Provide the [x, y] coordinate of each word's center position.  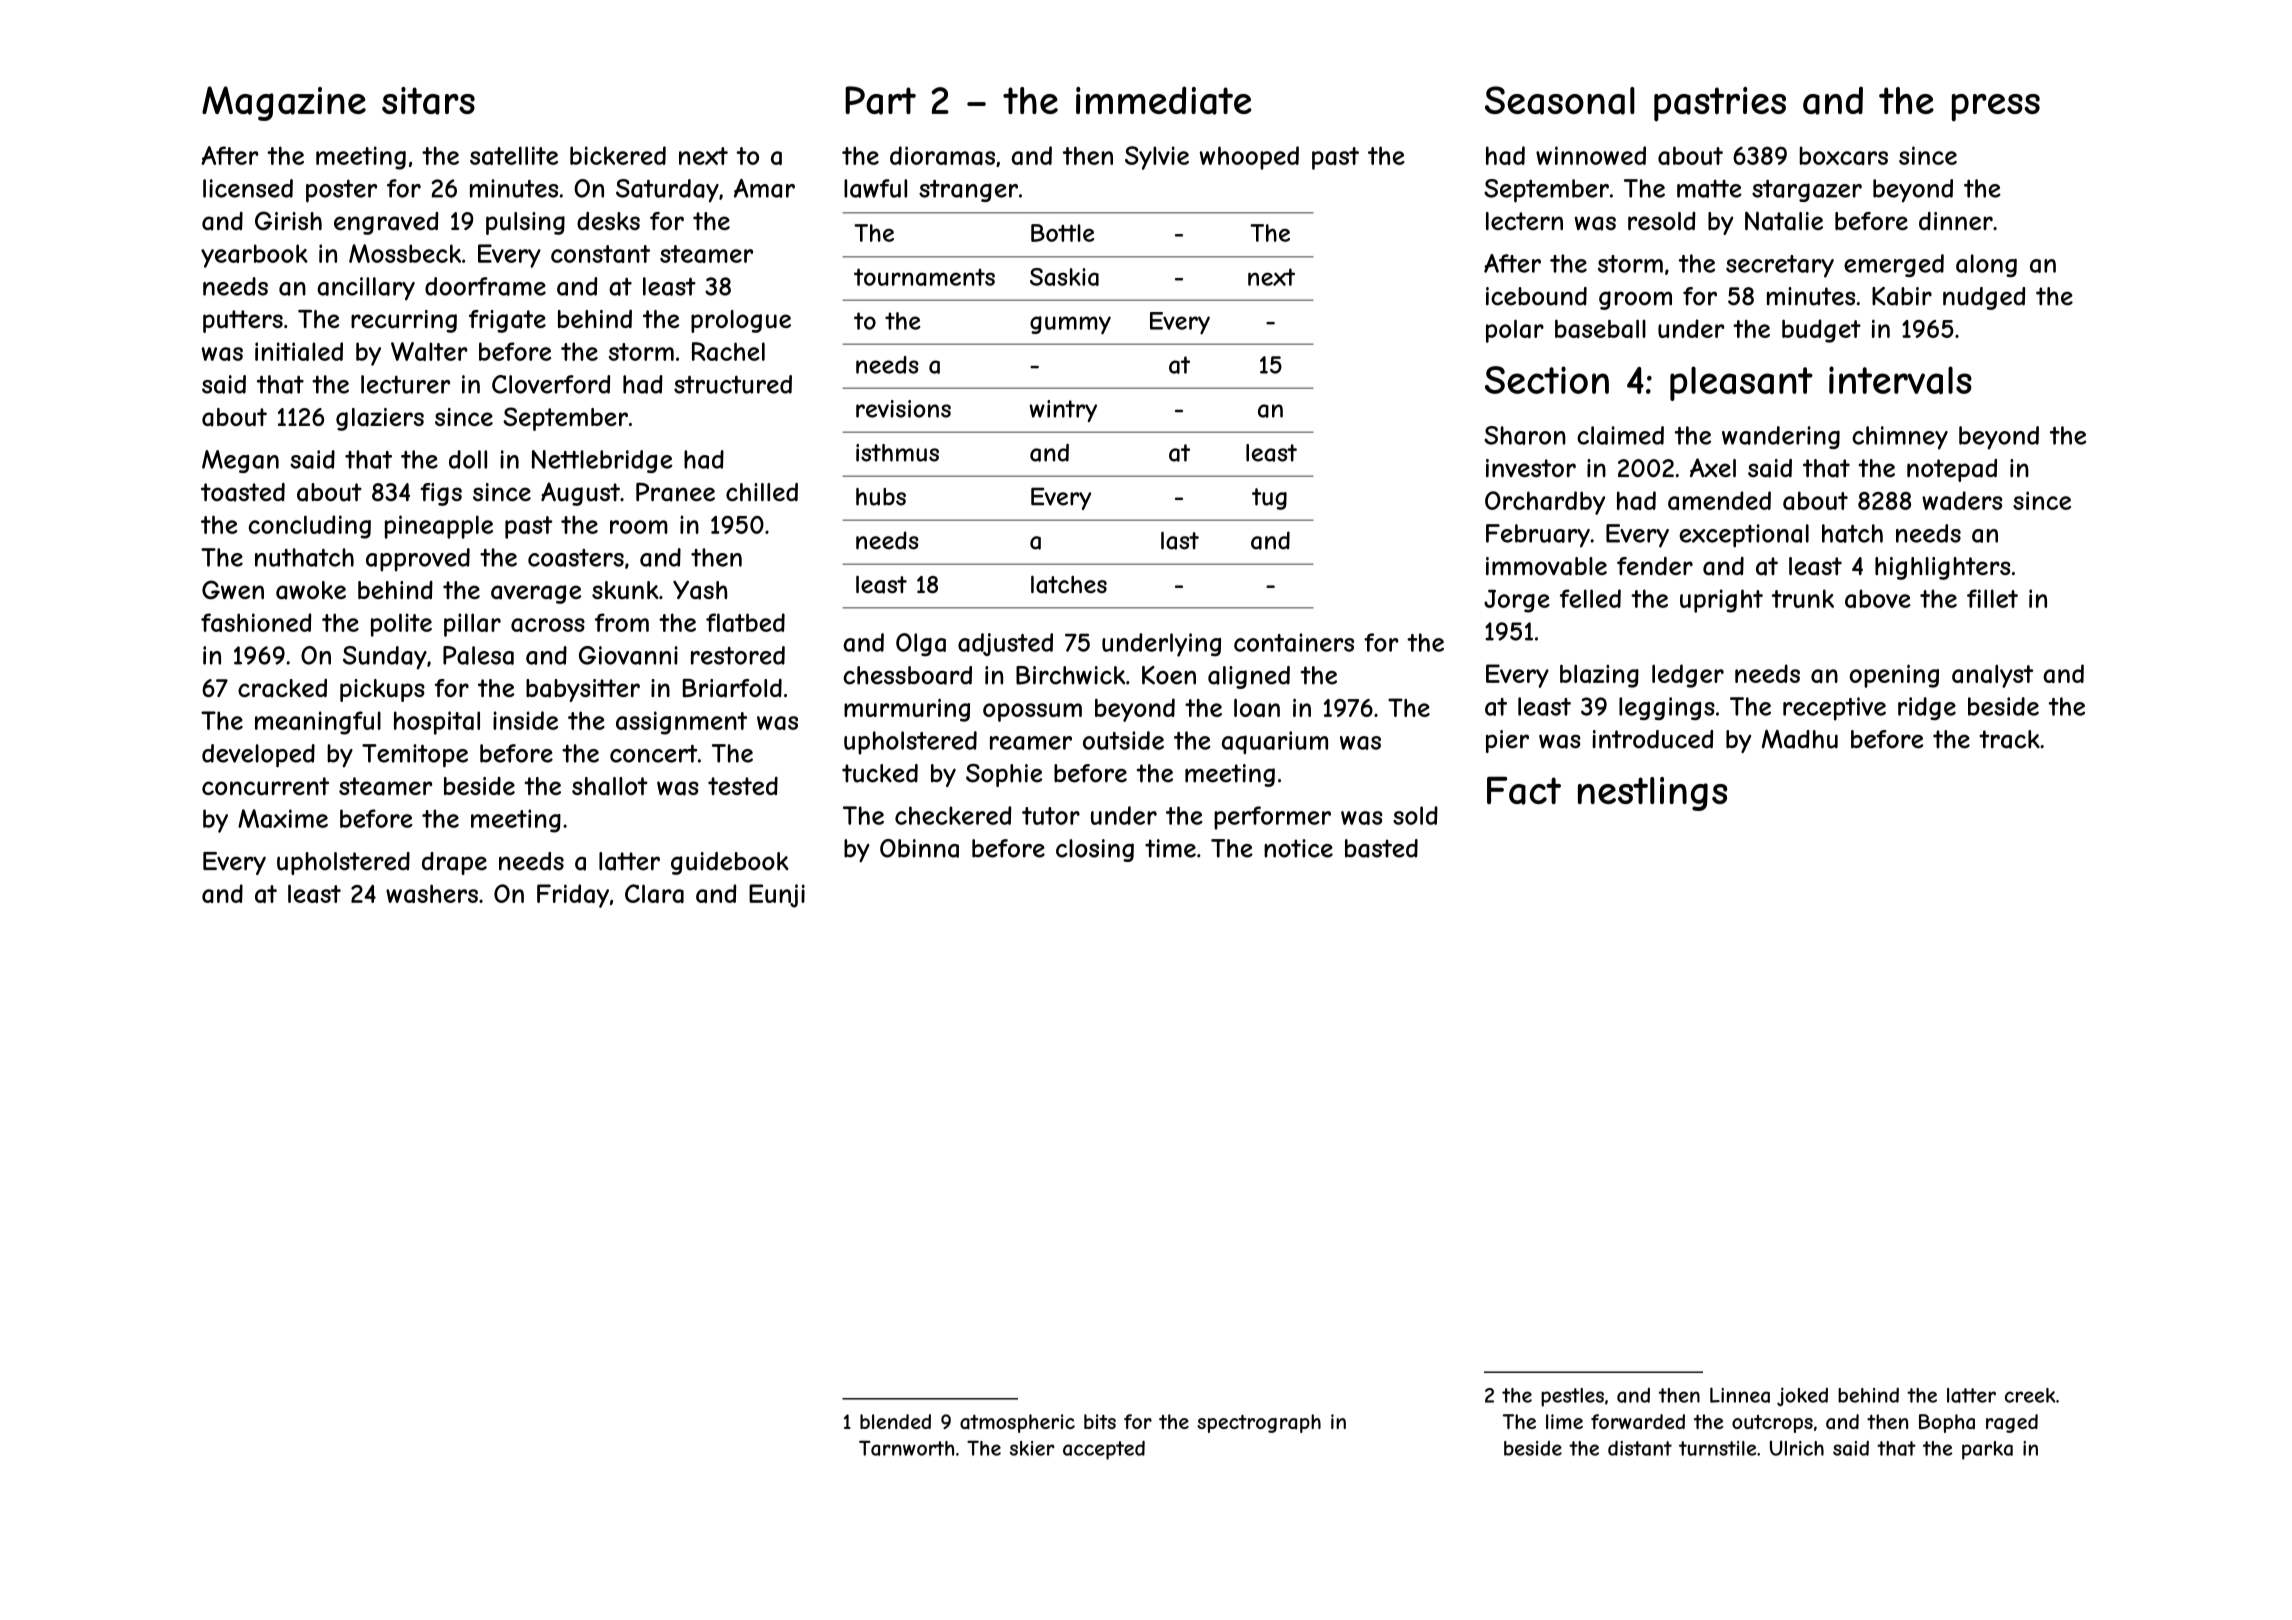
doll [468, 459]
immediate [1164, 100]
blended [895, 1421]
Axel [1713, 467]
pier [1507, 741]
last [1180, 541]
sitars [428, 101]
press [1996, 108]
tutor [1051, 816]
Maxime [283, 818]
